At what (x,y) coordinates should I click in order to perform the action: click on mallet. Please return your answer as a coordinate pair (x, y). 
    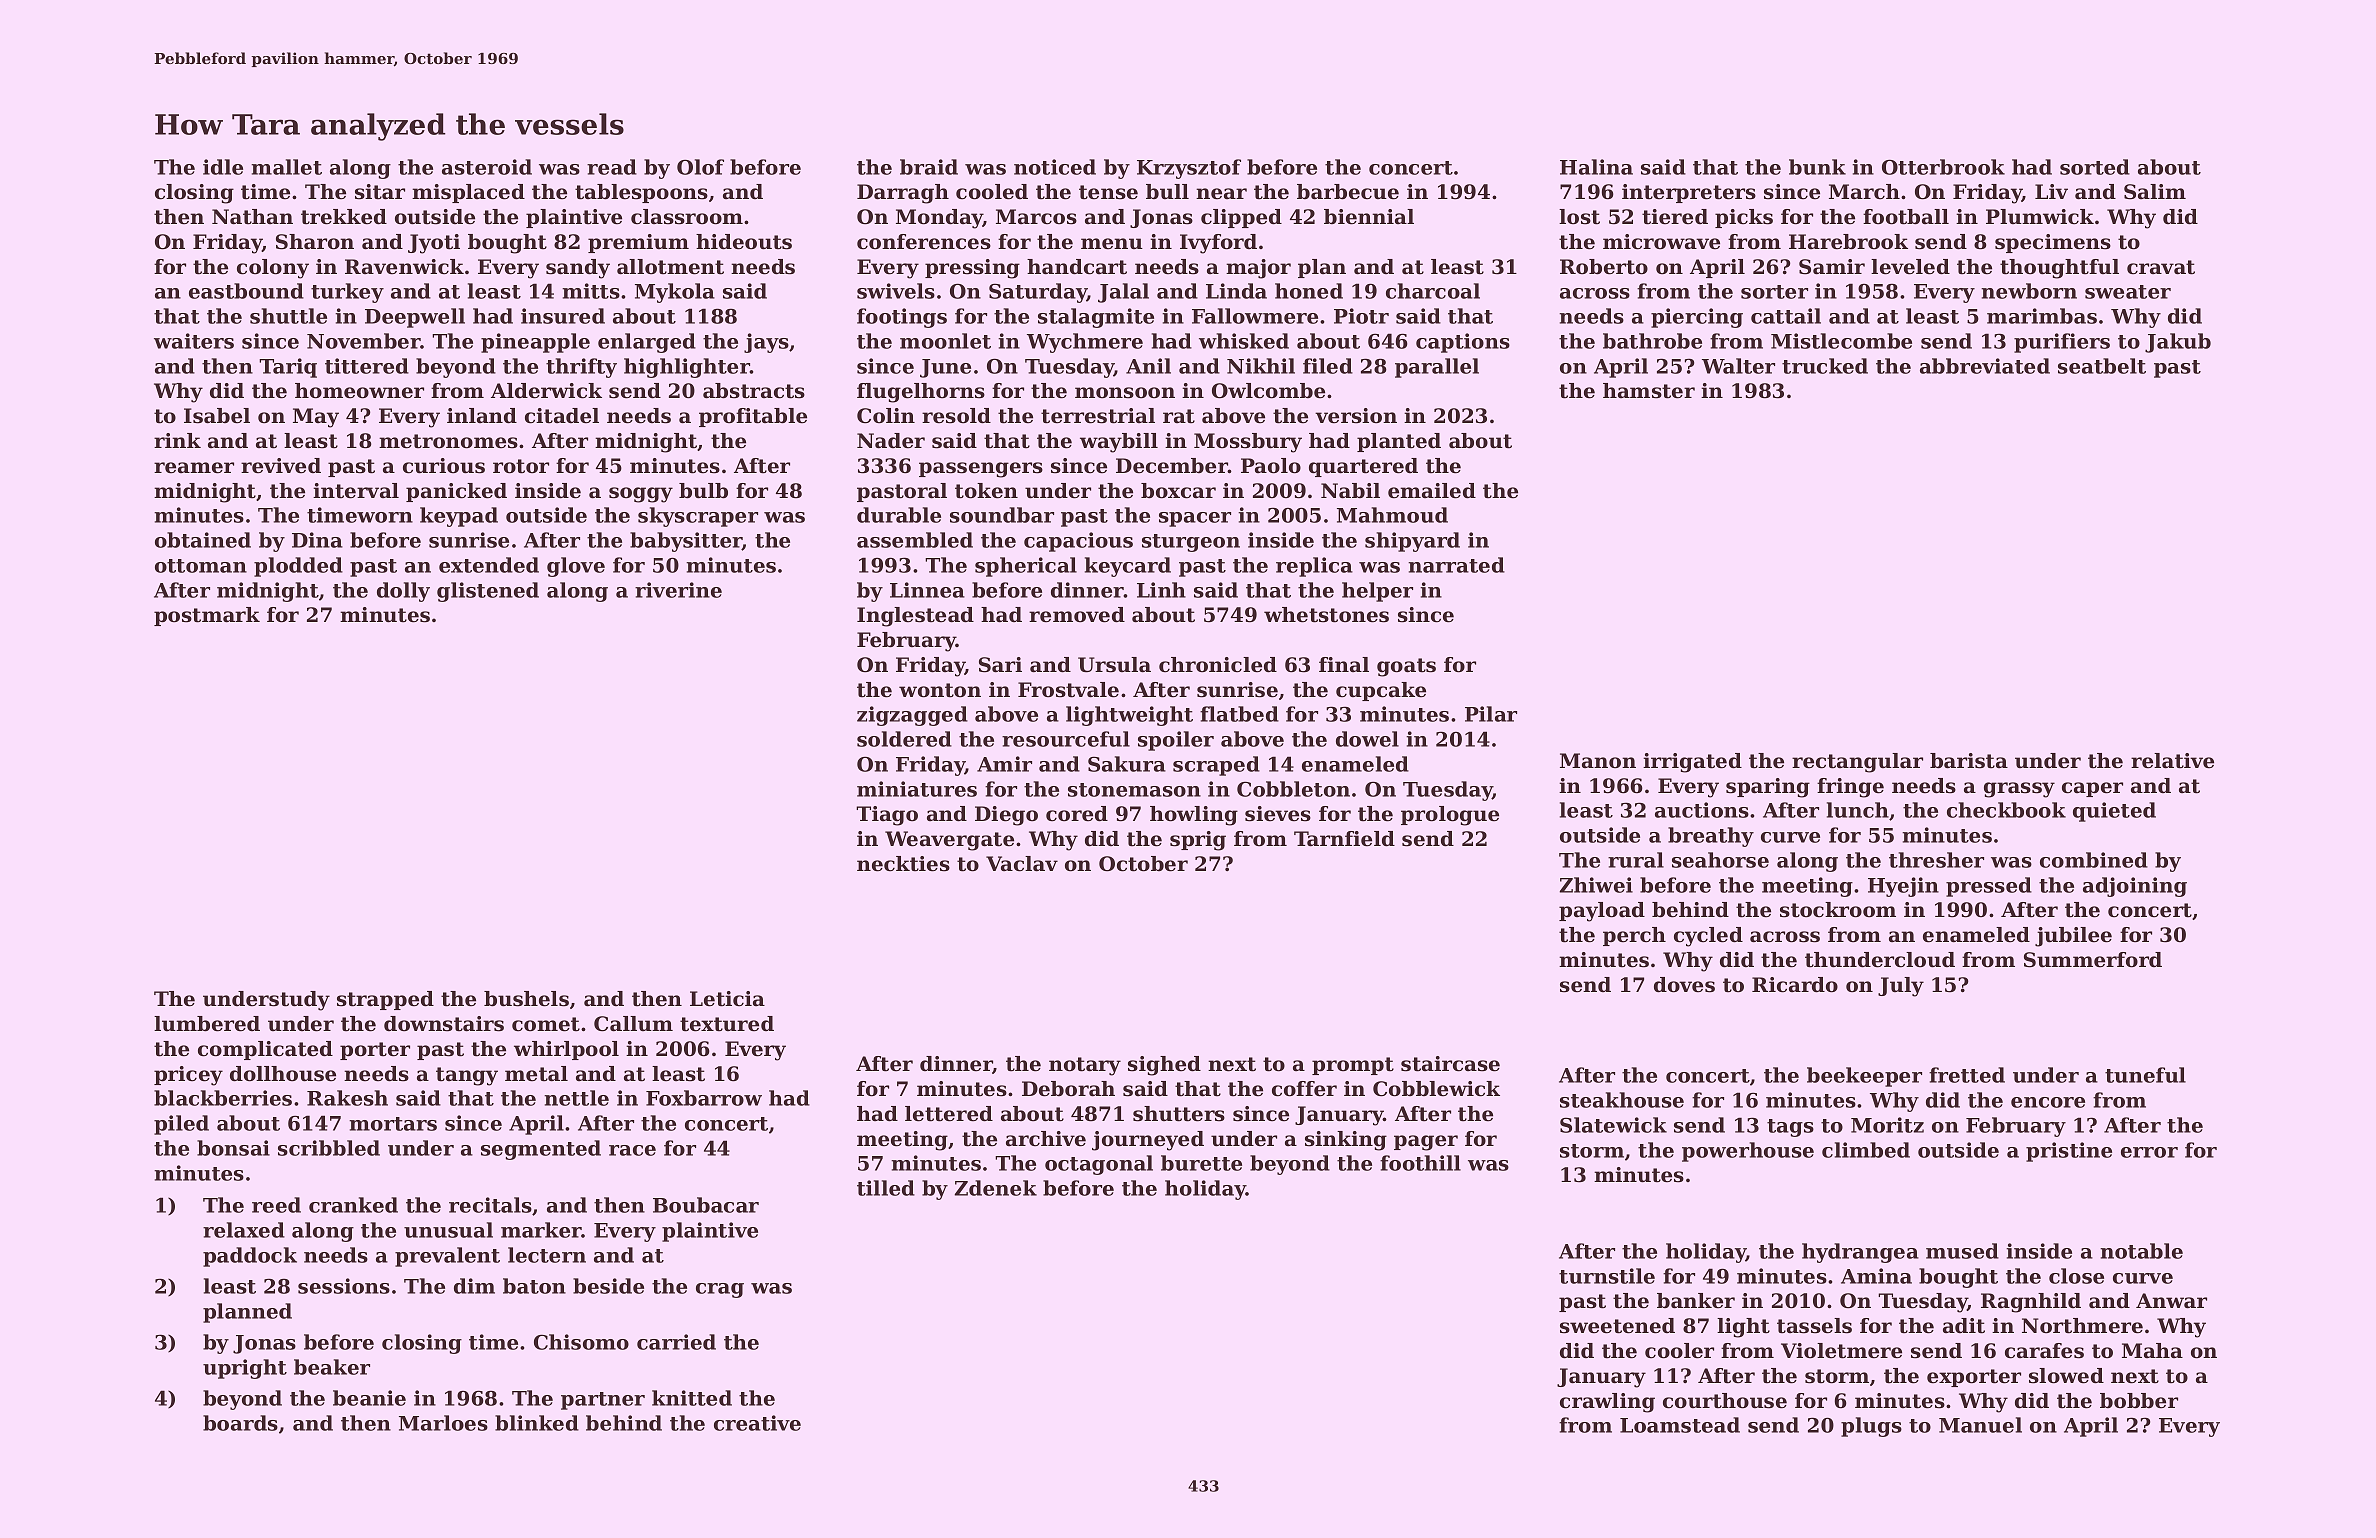
    Looking at the image, I should click on (286, 167).
